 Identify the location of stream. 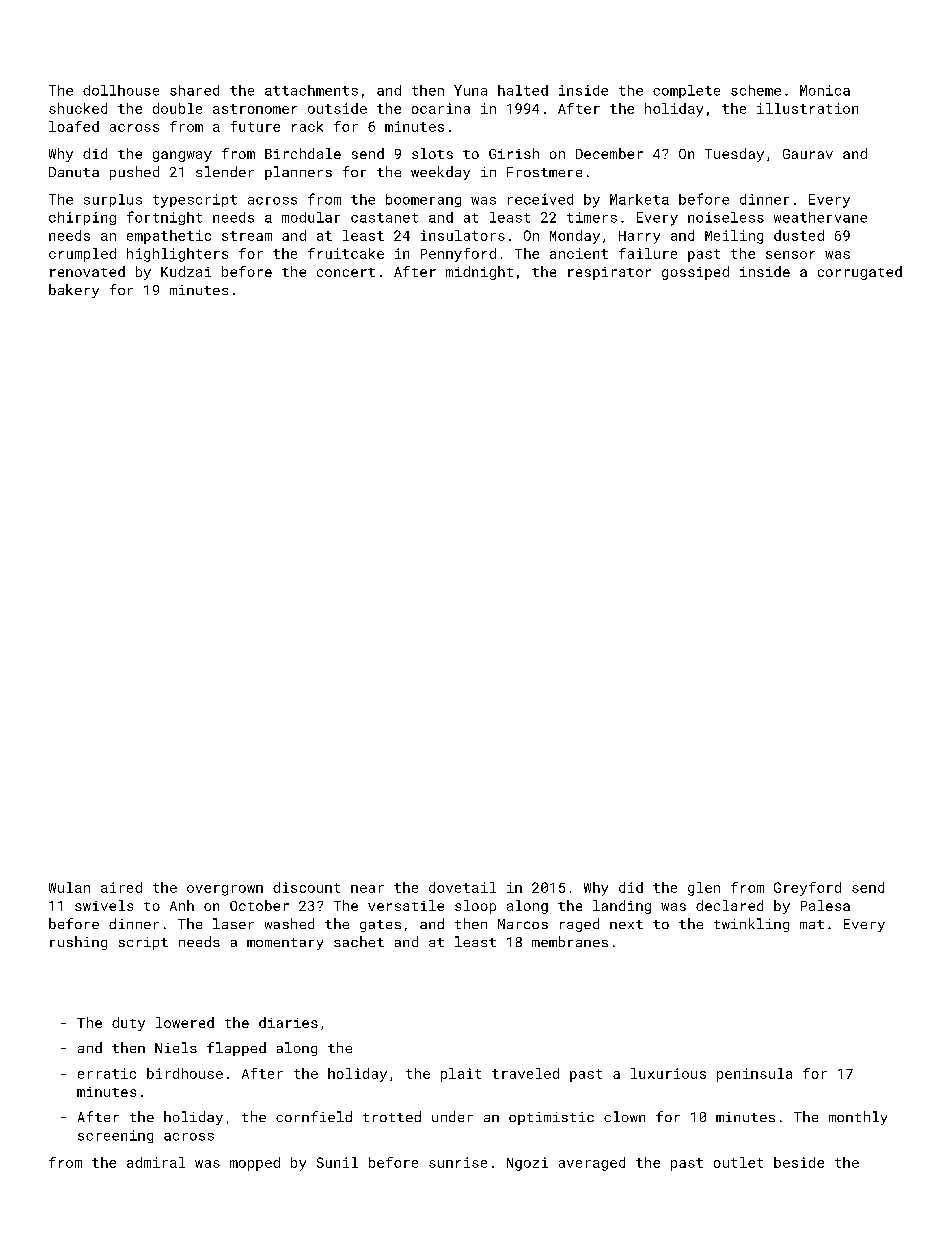
(247, 236).
